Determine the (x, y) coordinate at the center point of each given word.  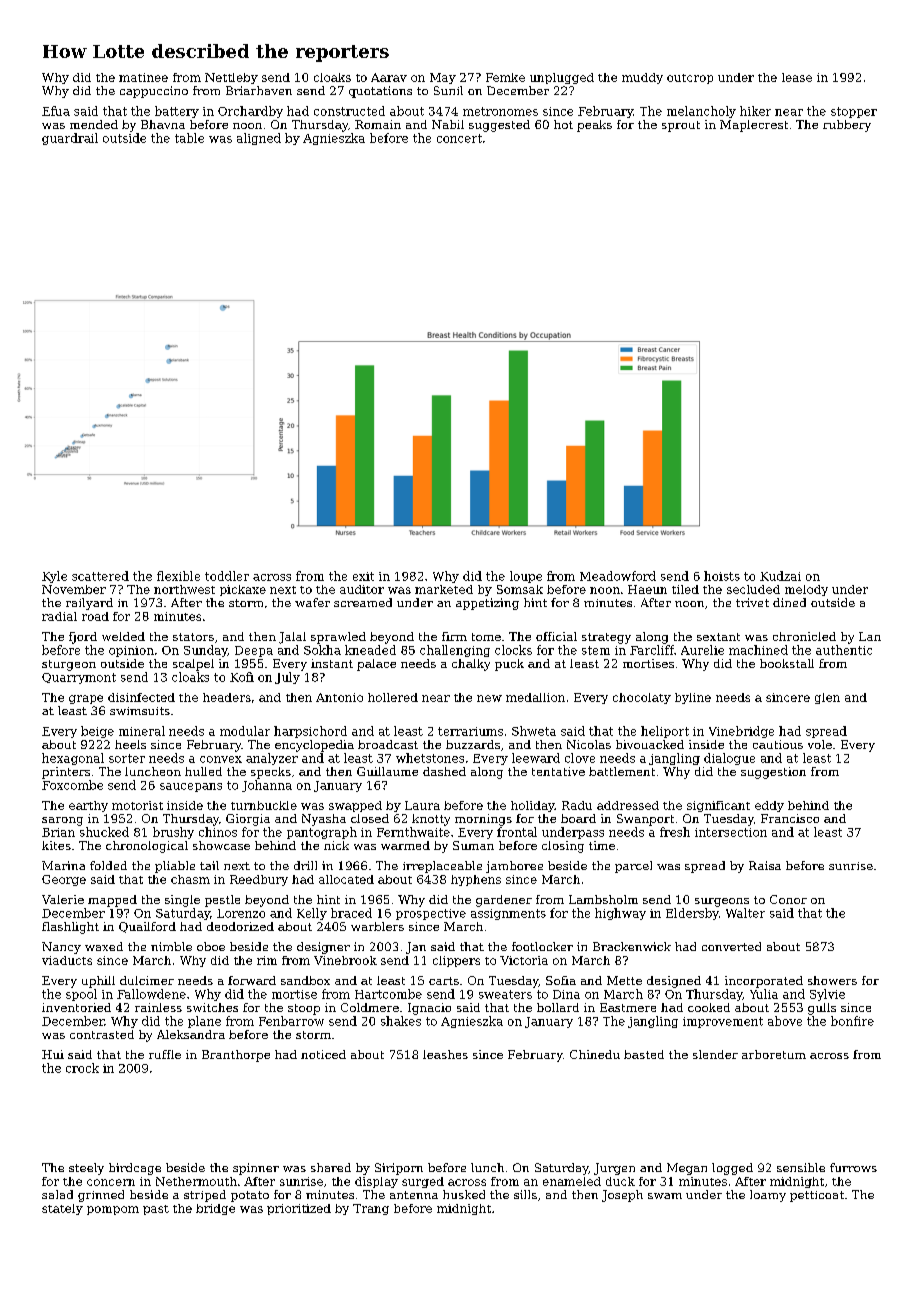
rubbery (847, 126)
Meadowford (618, 576)
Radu (577, 805)
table (189, 138)
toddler (227, 576)
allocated (346, 879)
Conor (788, 899)
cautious (778, 744)
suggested (499, 126)
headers (227, 697)
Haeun (647, 589)
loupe (526, 577)
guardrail (70, 139)
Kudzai (780, 576)
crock (82, 1068)
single (182, 901)
